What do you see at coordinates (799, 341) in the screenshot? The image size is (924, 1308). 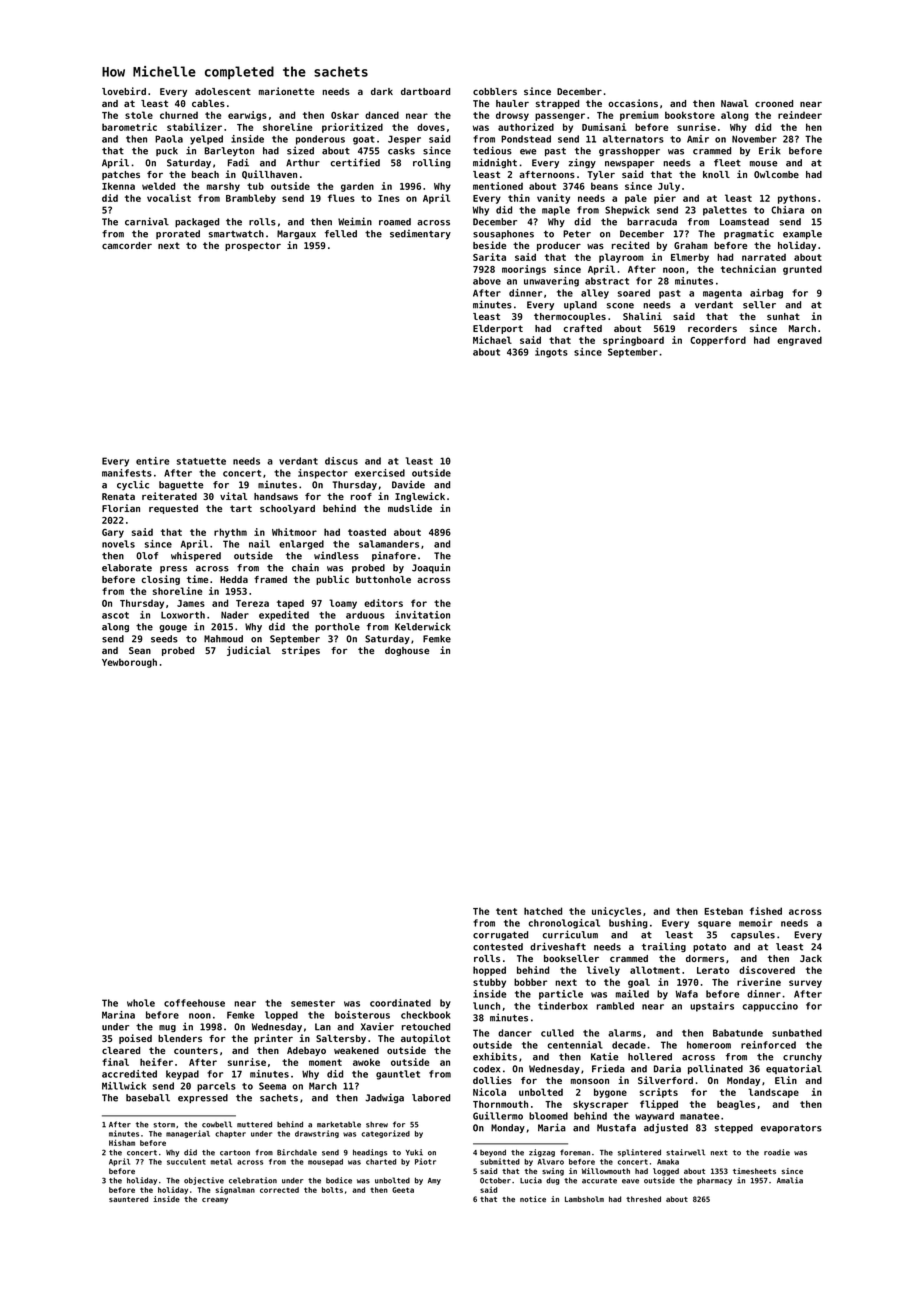 I see `engraved` at bounding box center [799, 341].
